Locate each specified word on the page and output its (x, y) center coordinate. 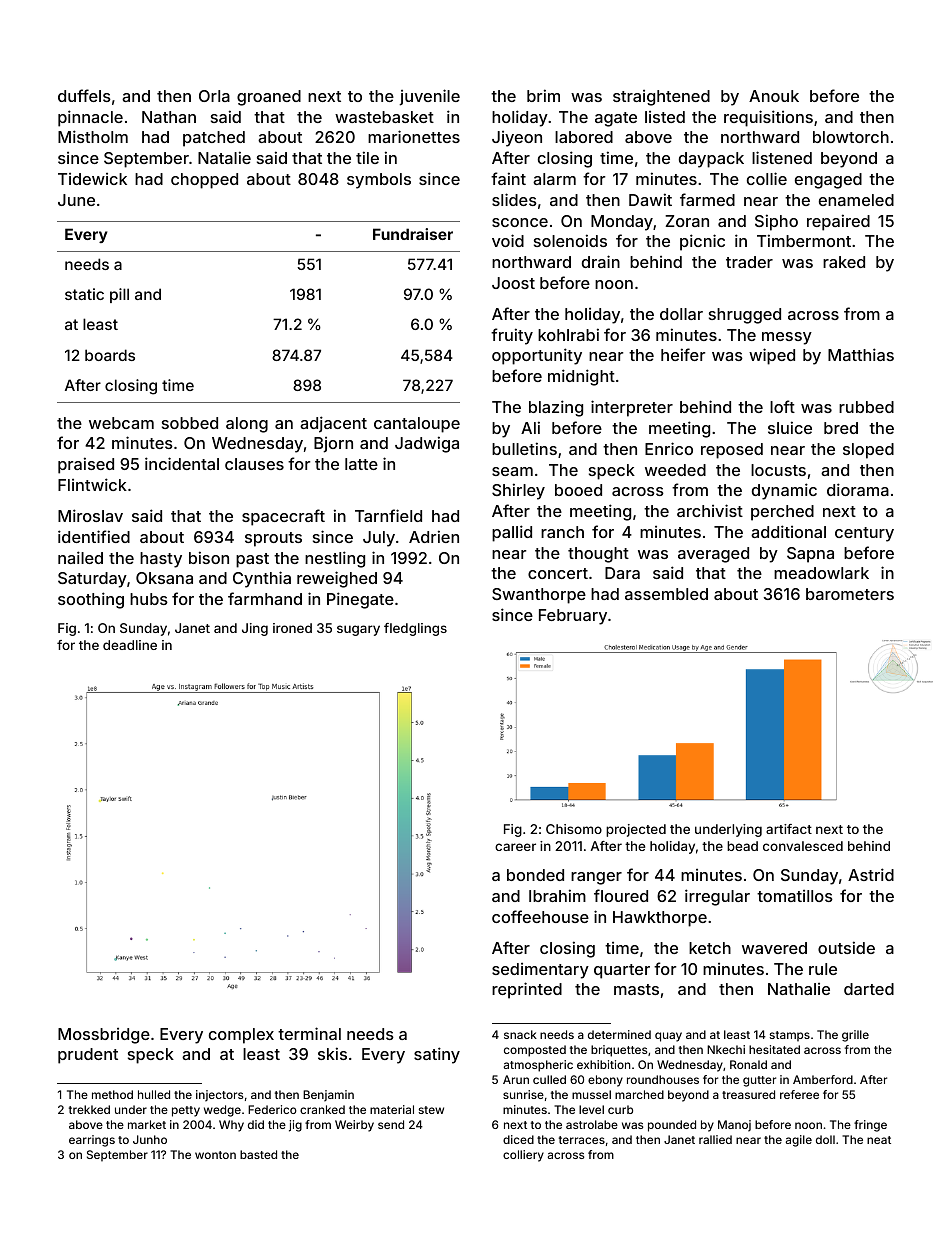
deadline (130, 645)
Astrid (871, 874)
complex (241, 1036)
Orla (214, 96)
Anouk (774, 96)
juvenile (429, 97)
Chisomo (574, 829)
